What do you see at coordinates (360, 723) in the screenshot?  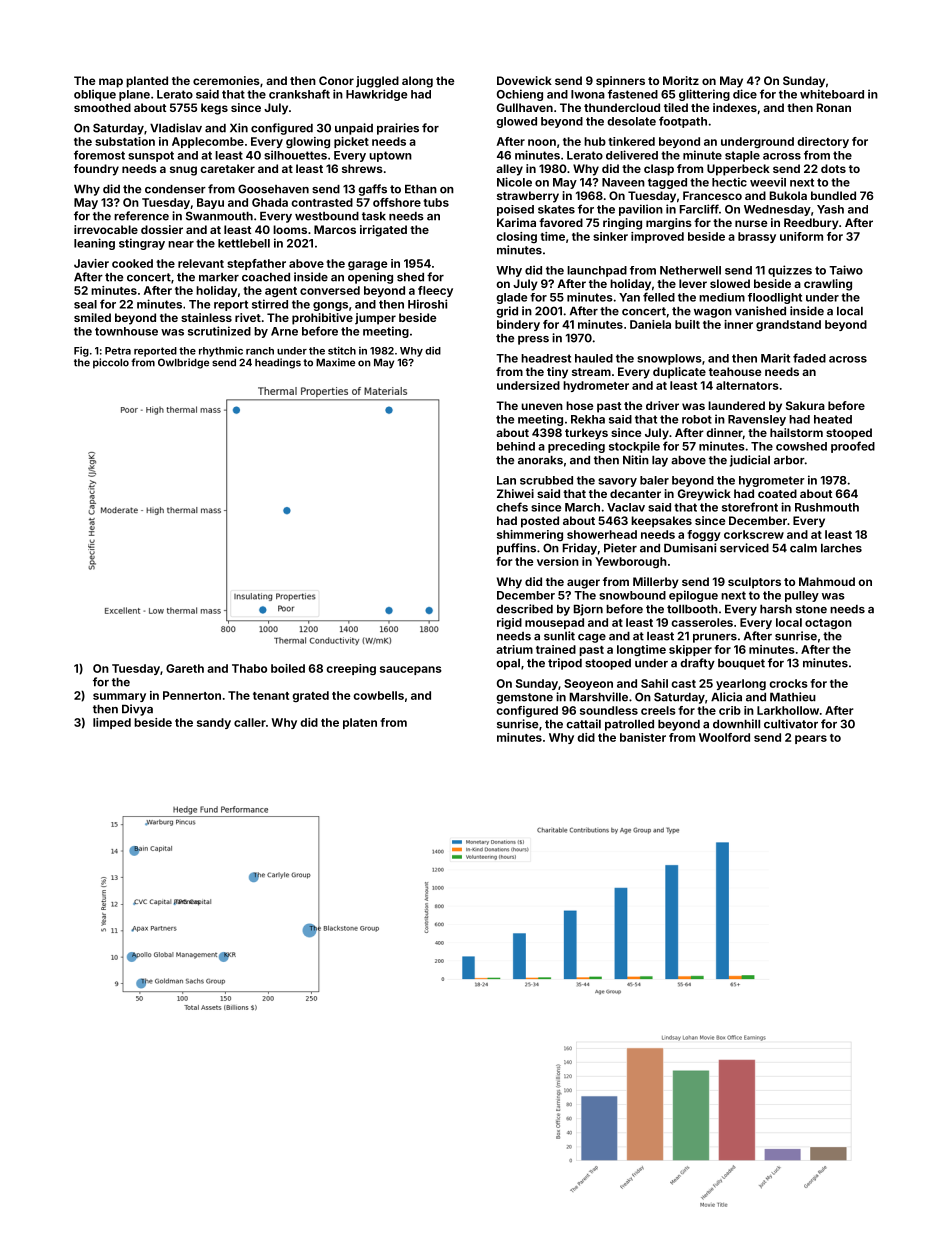 I see `platen` at bounding box center [360, 723].
